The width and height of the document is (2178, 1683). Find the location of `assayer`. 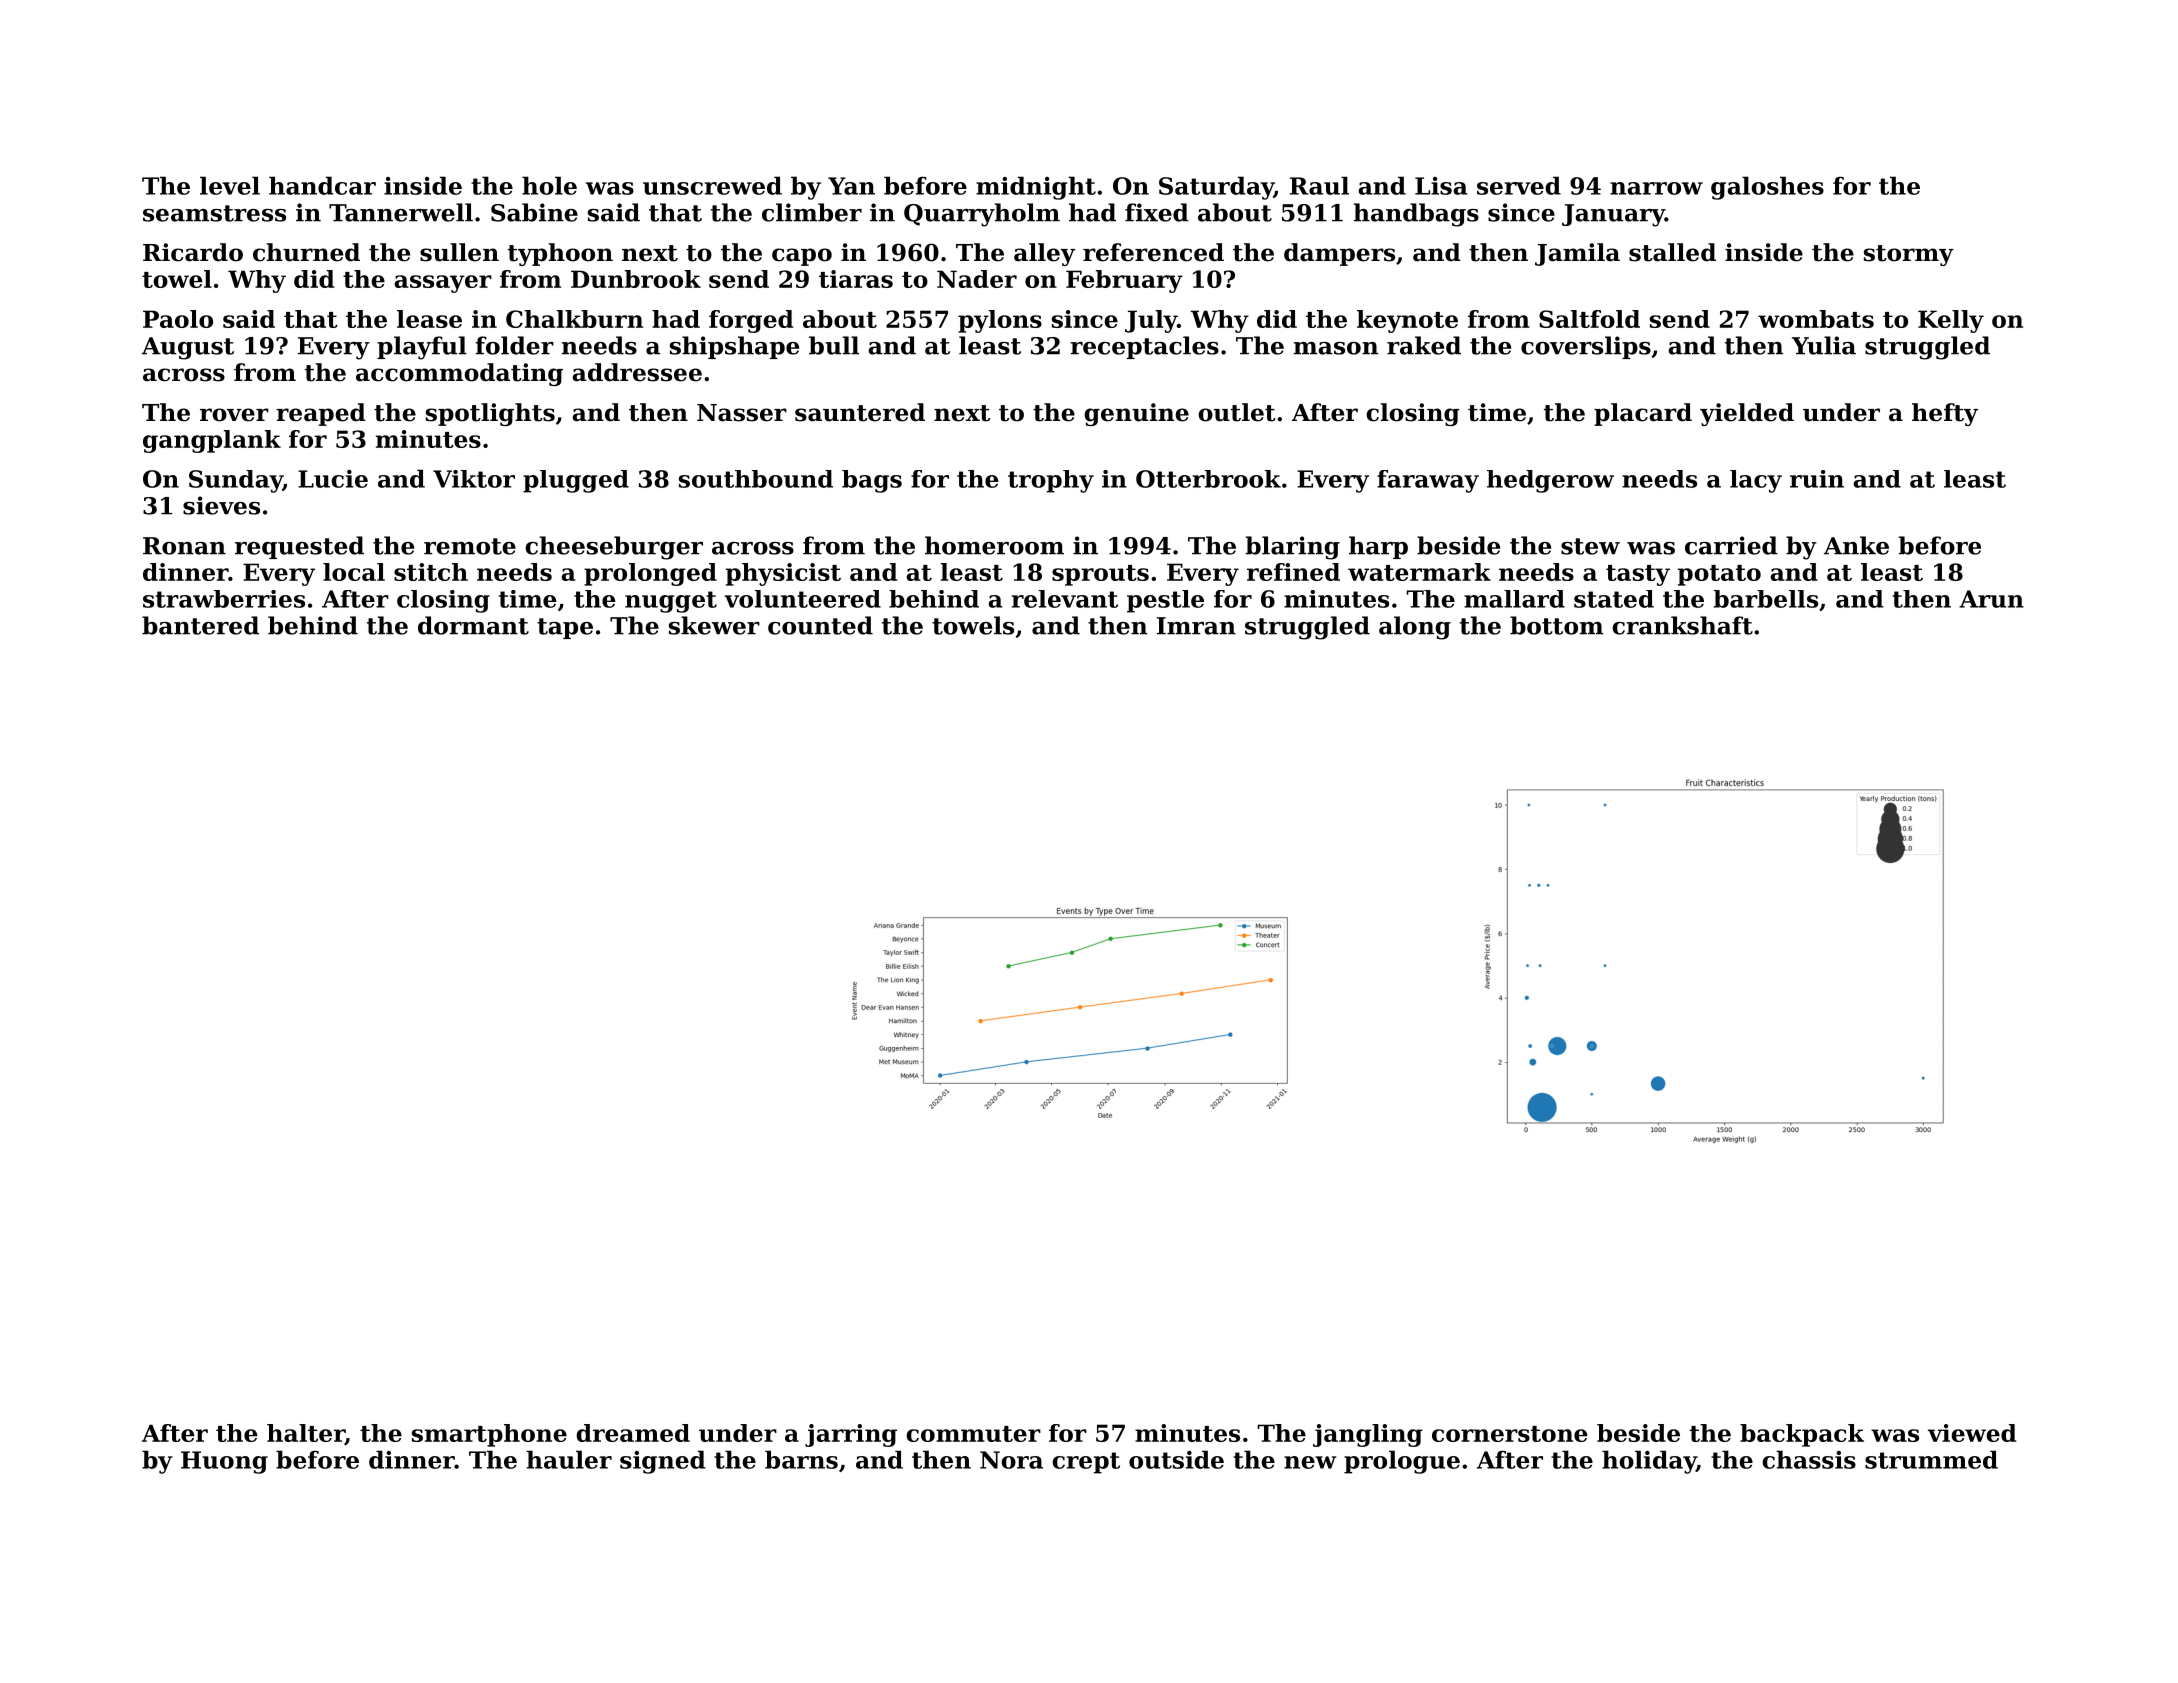

assayer is located at coordinates (443, 284).
